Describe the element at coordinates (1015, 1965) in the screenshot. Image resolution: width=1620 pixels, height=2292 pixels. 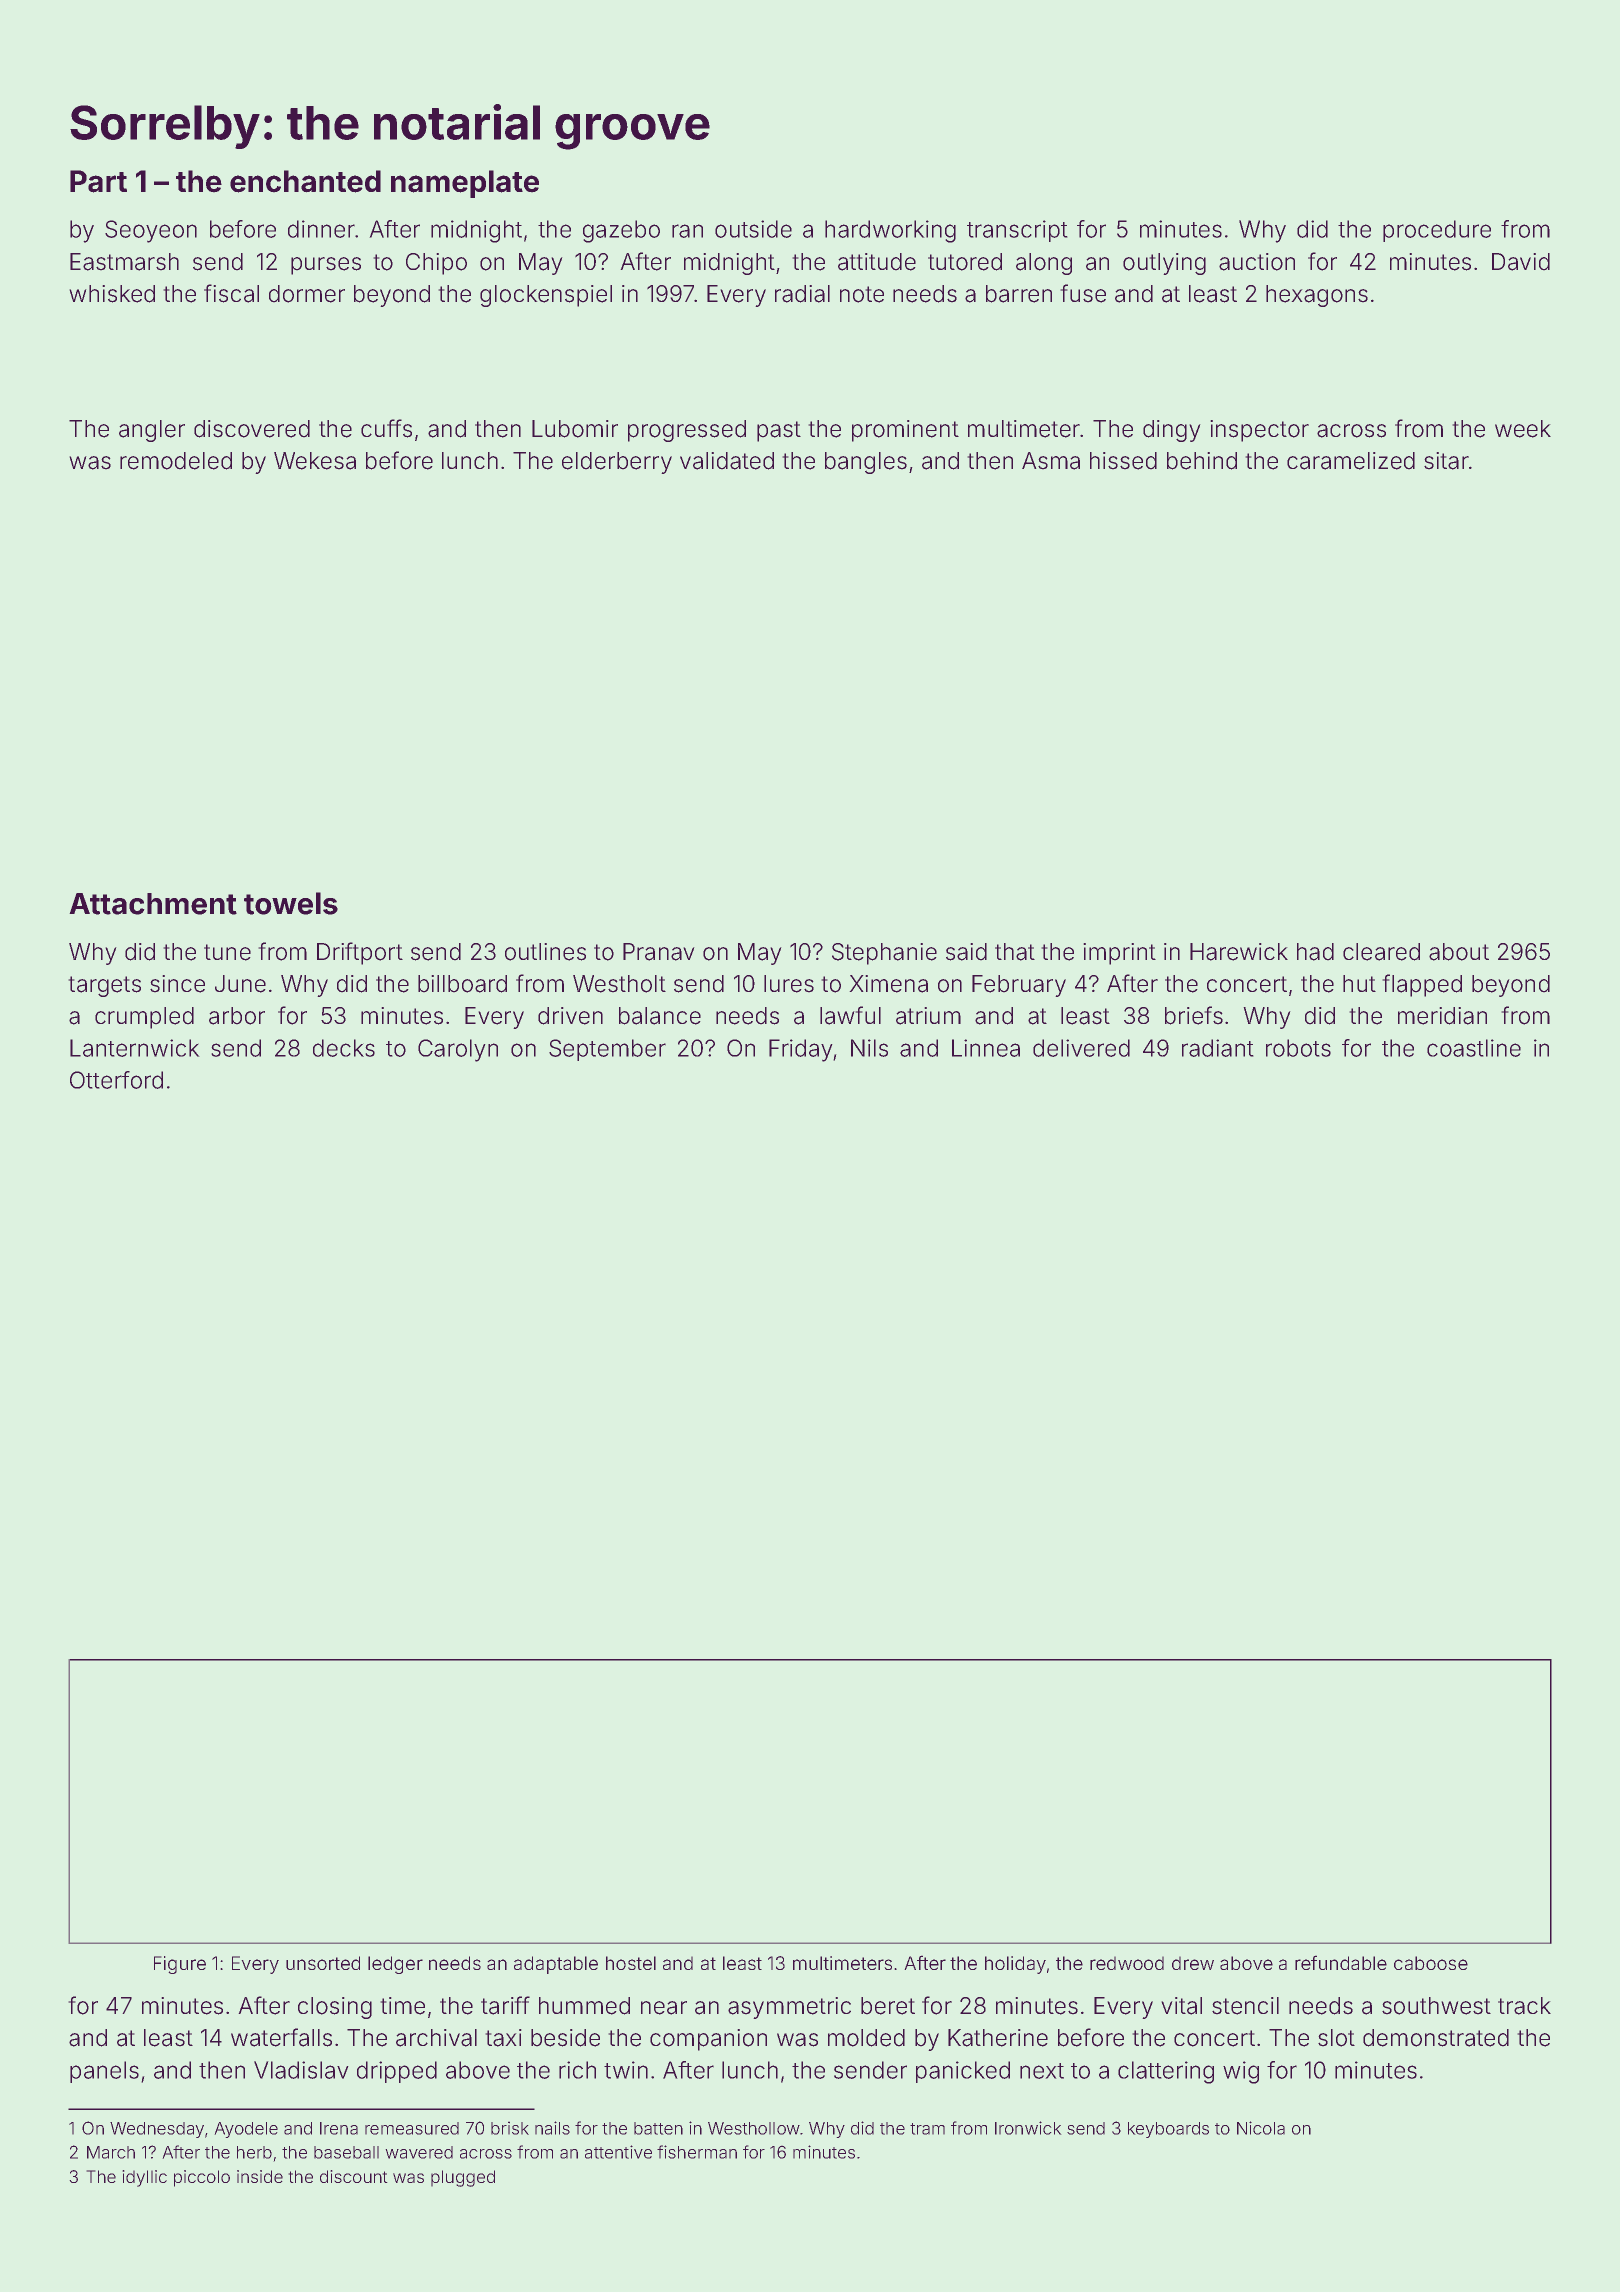
I see `holiday` at that location.
